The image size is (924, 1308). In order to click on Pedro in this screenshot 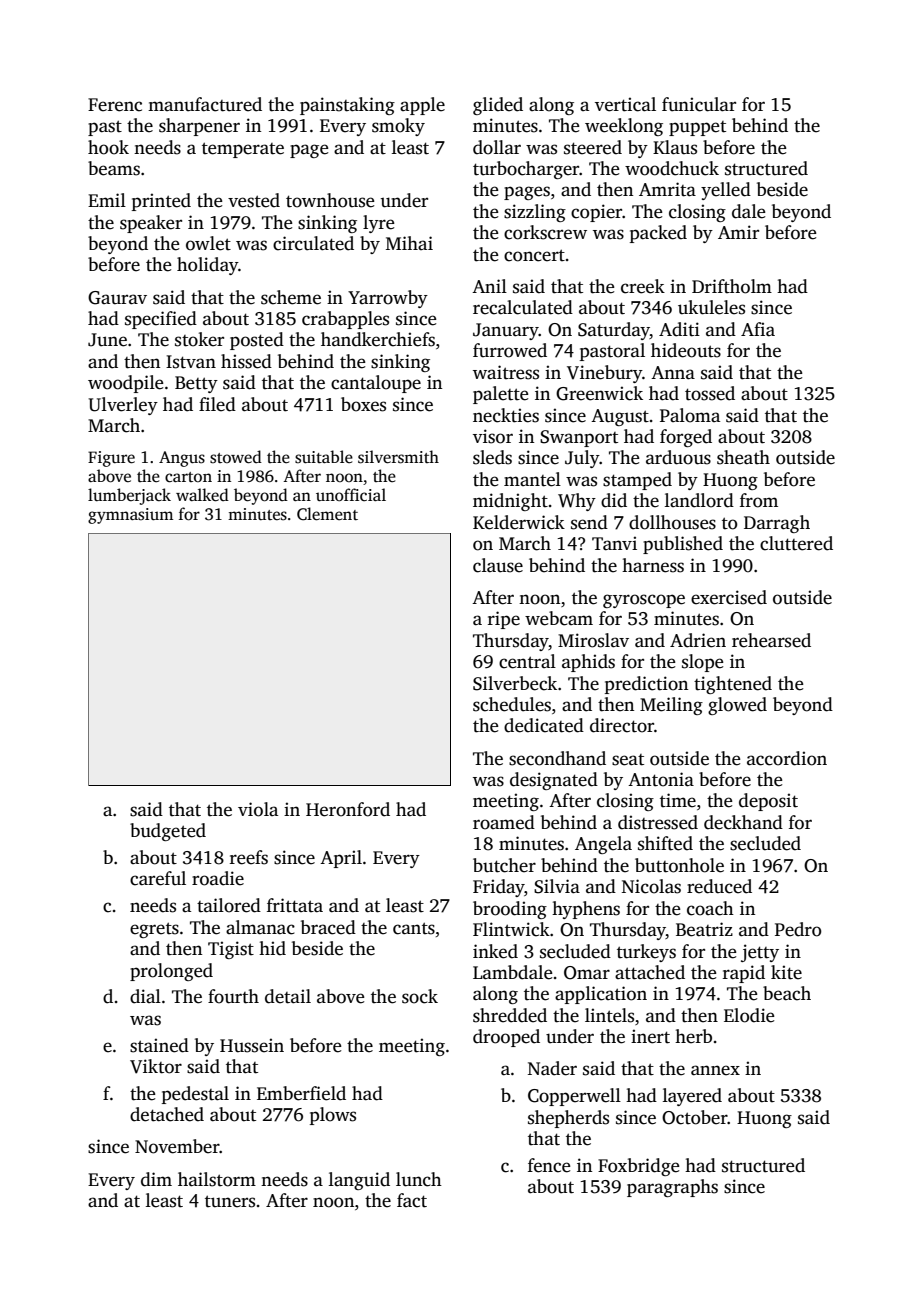, I will do `click(798, 929)`.
